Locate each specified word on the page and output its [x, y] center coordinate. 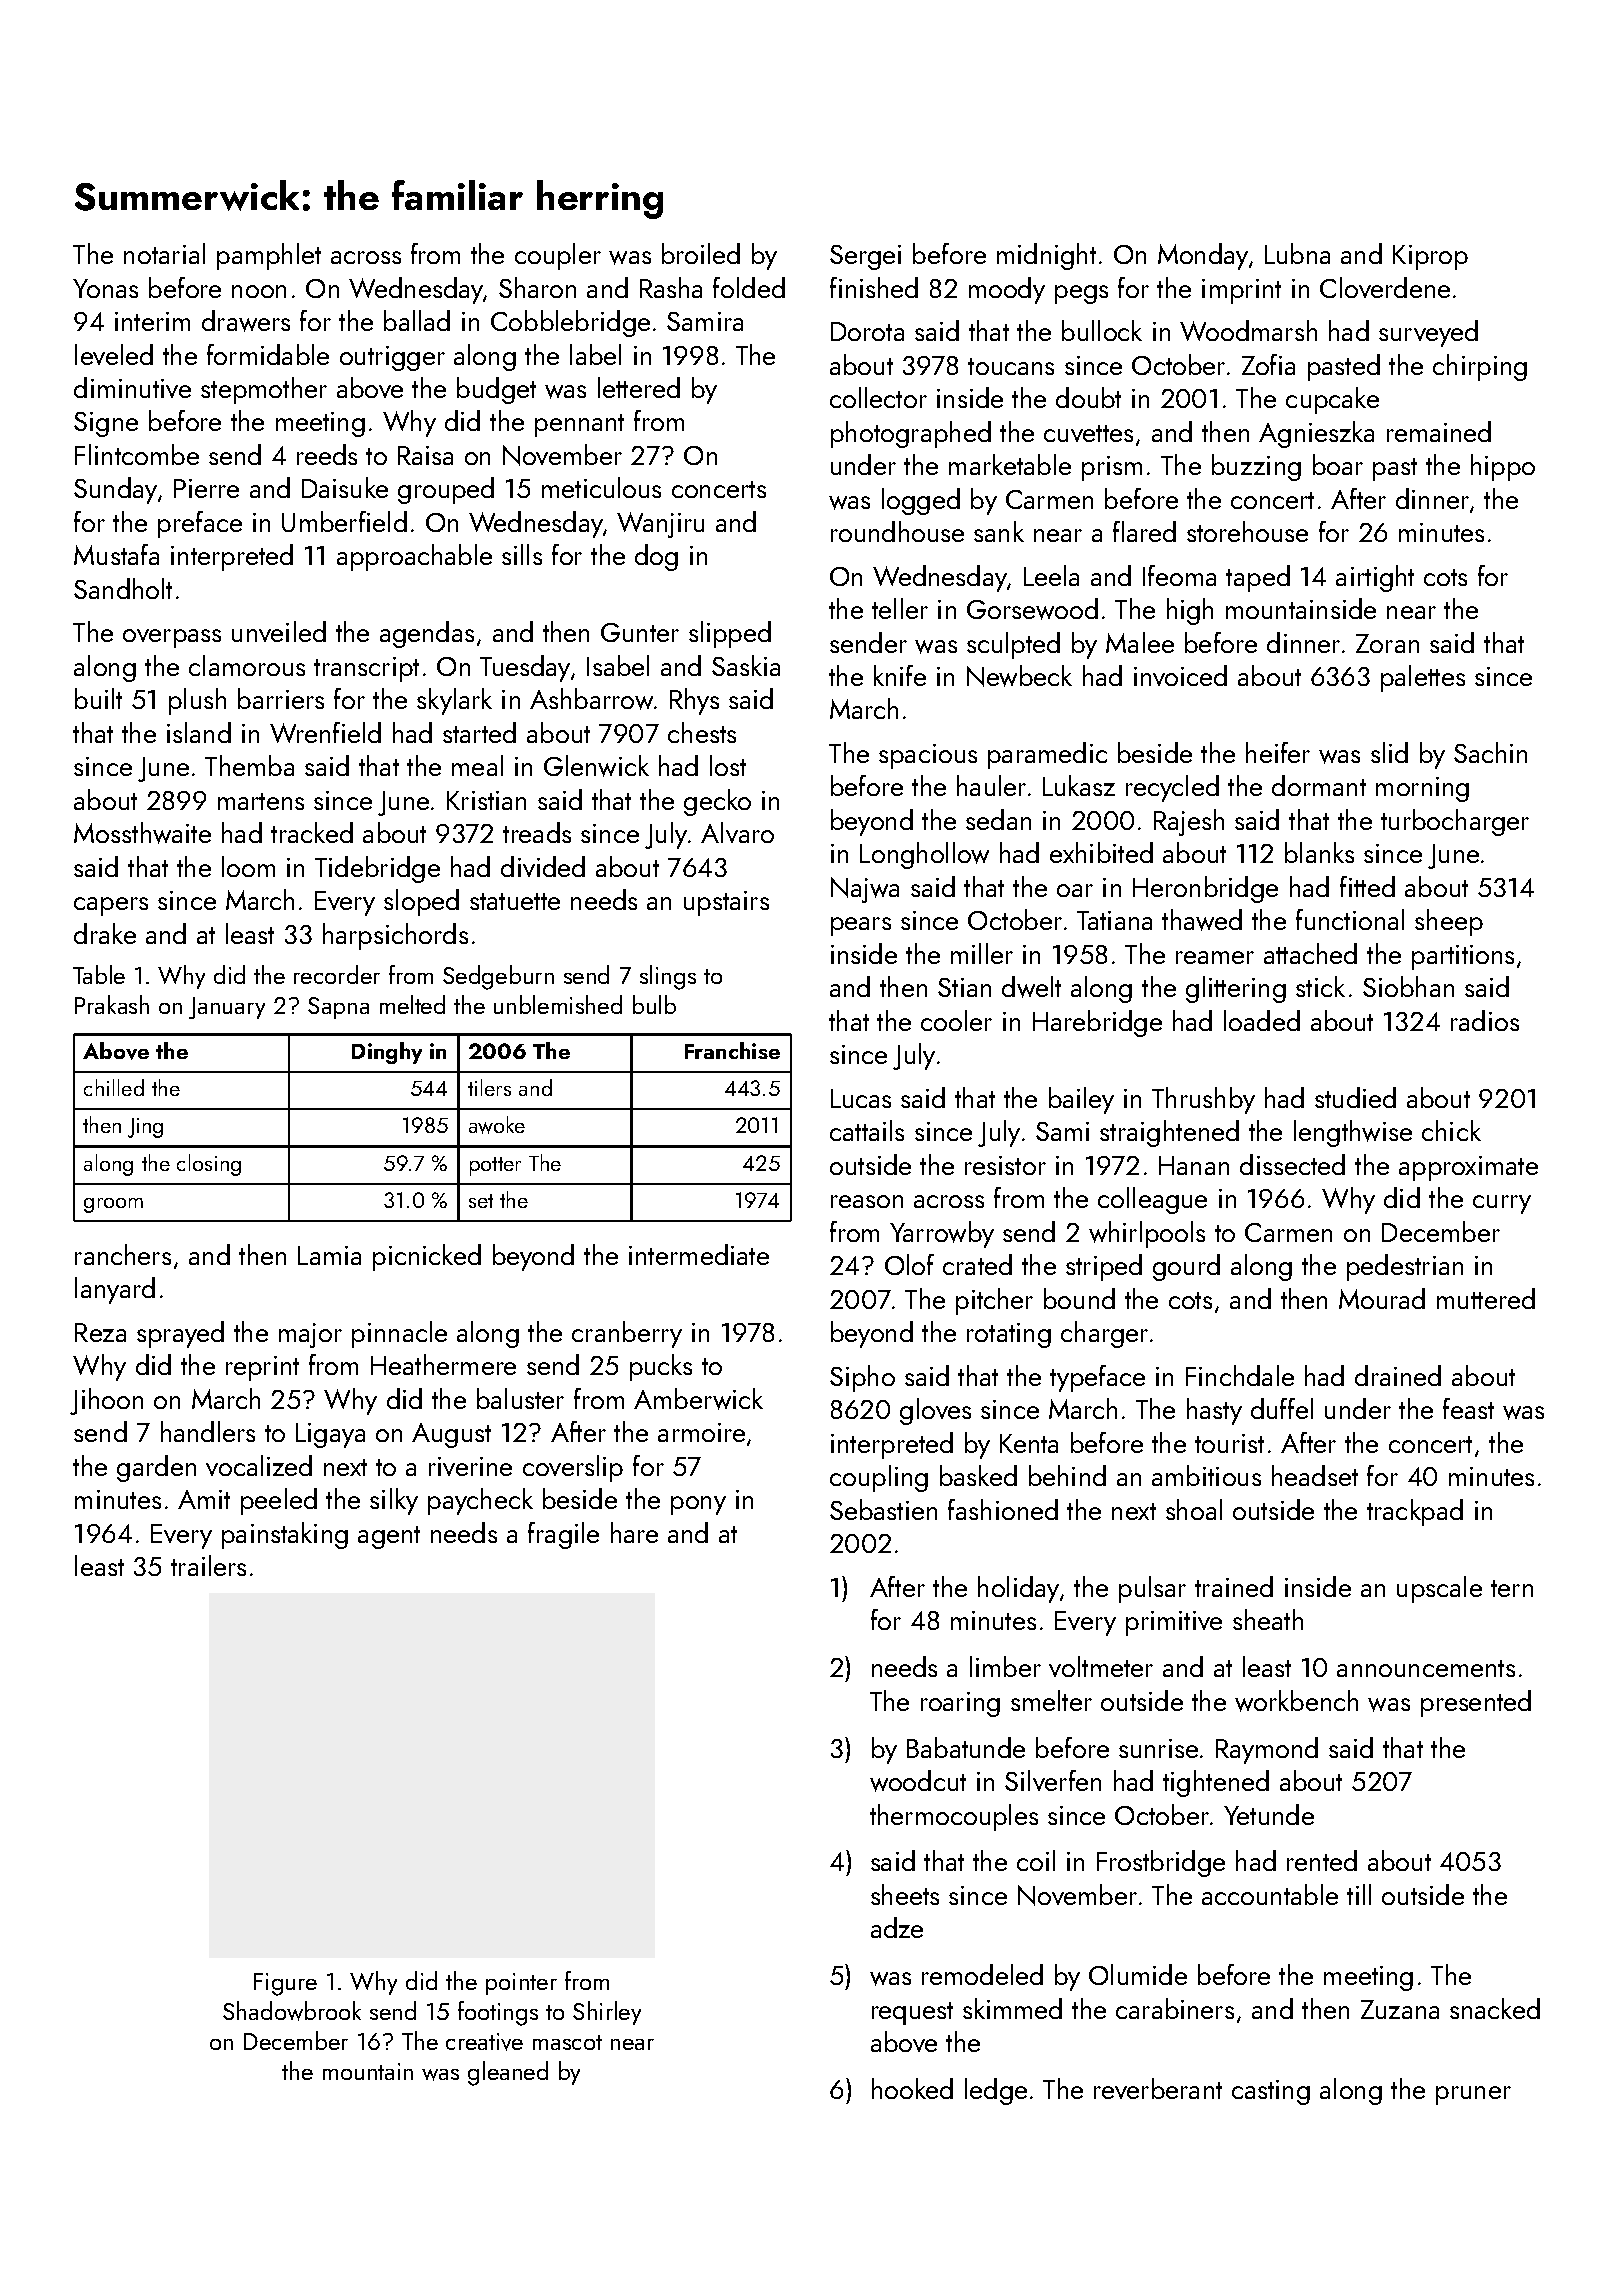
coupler [558, 256]
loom [248, 866]
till [1359, 1894]
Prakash [112, 1004]
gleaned [508, 2073]
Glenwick [596, 766]
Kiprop [1430, 257]
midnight [1046, 256]
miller [982, 953]
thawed [1202, 920]
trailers [208, 1565]
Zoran [1387, 643]
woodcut [918, 1781]
